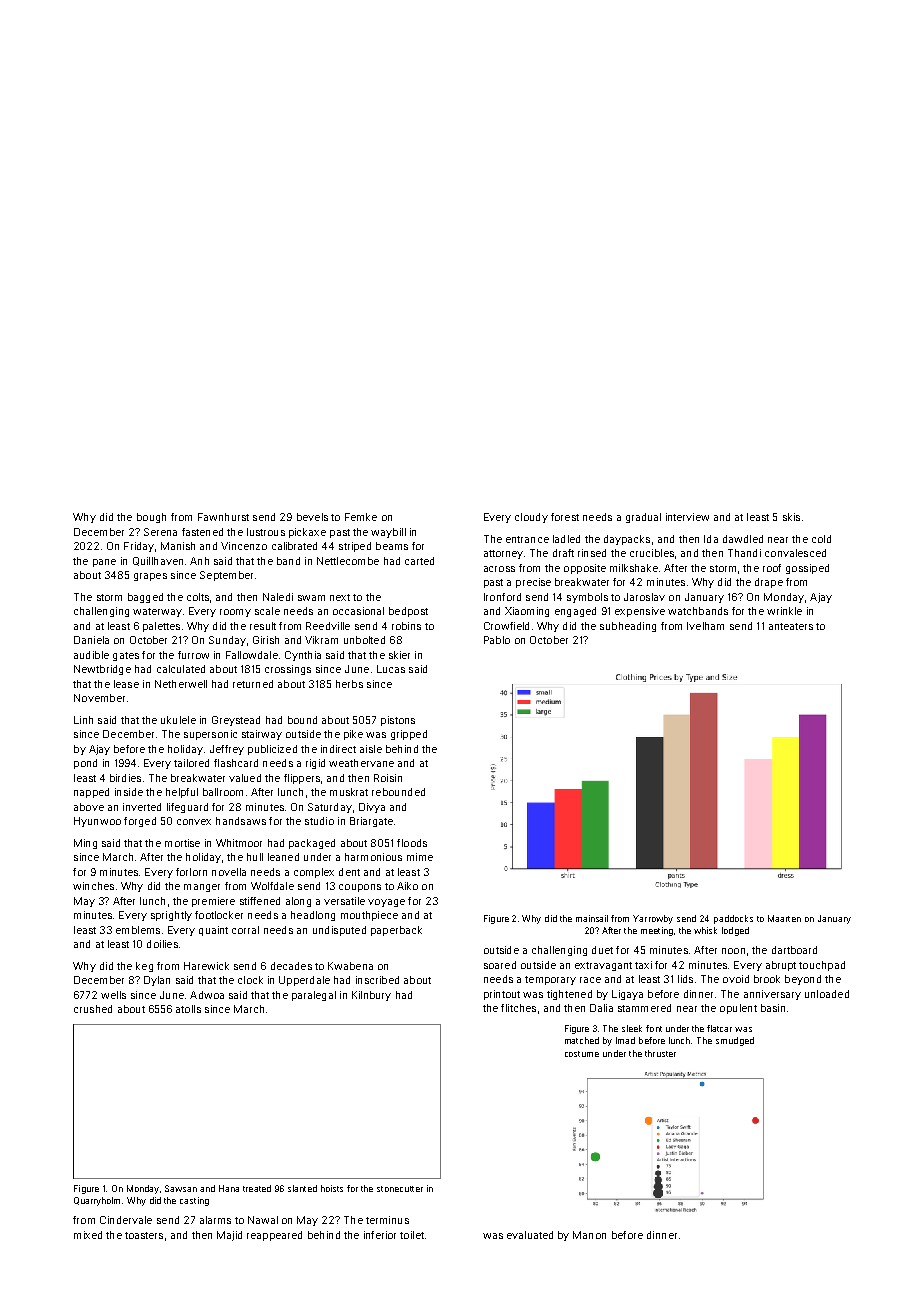 The width and height of the page is (924, 1308). Describe the element at coordinates (687, 517) in the page. I see `interview` at that location.
